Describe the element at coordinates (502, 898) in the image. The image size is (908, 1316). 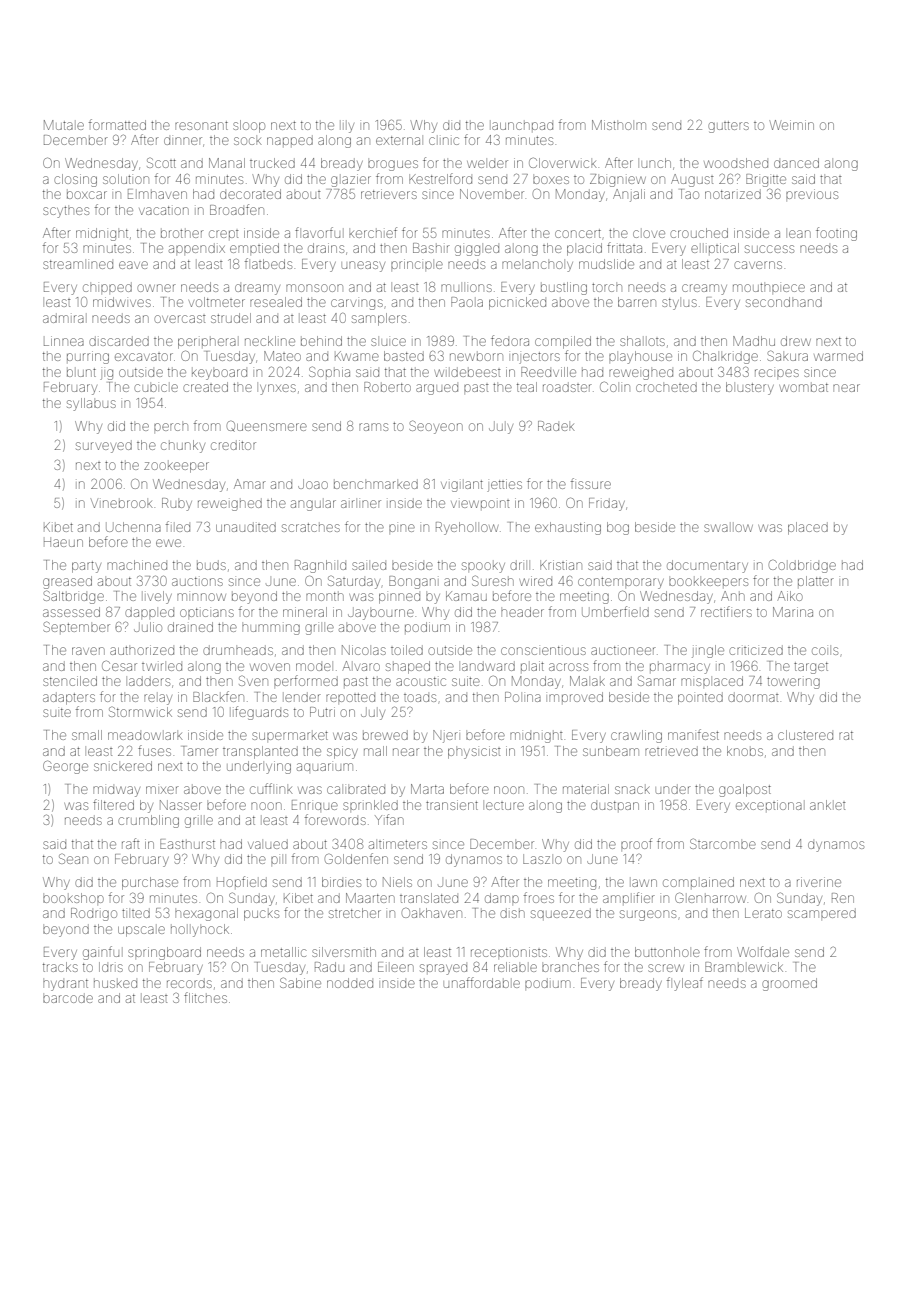
I see `damp` at that location.
